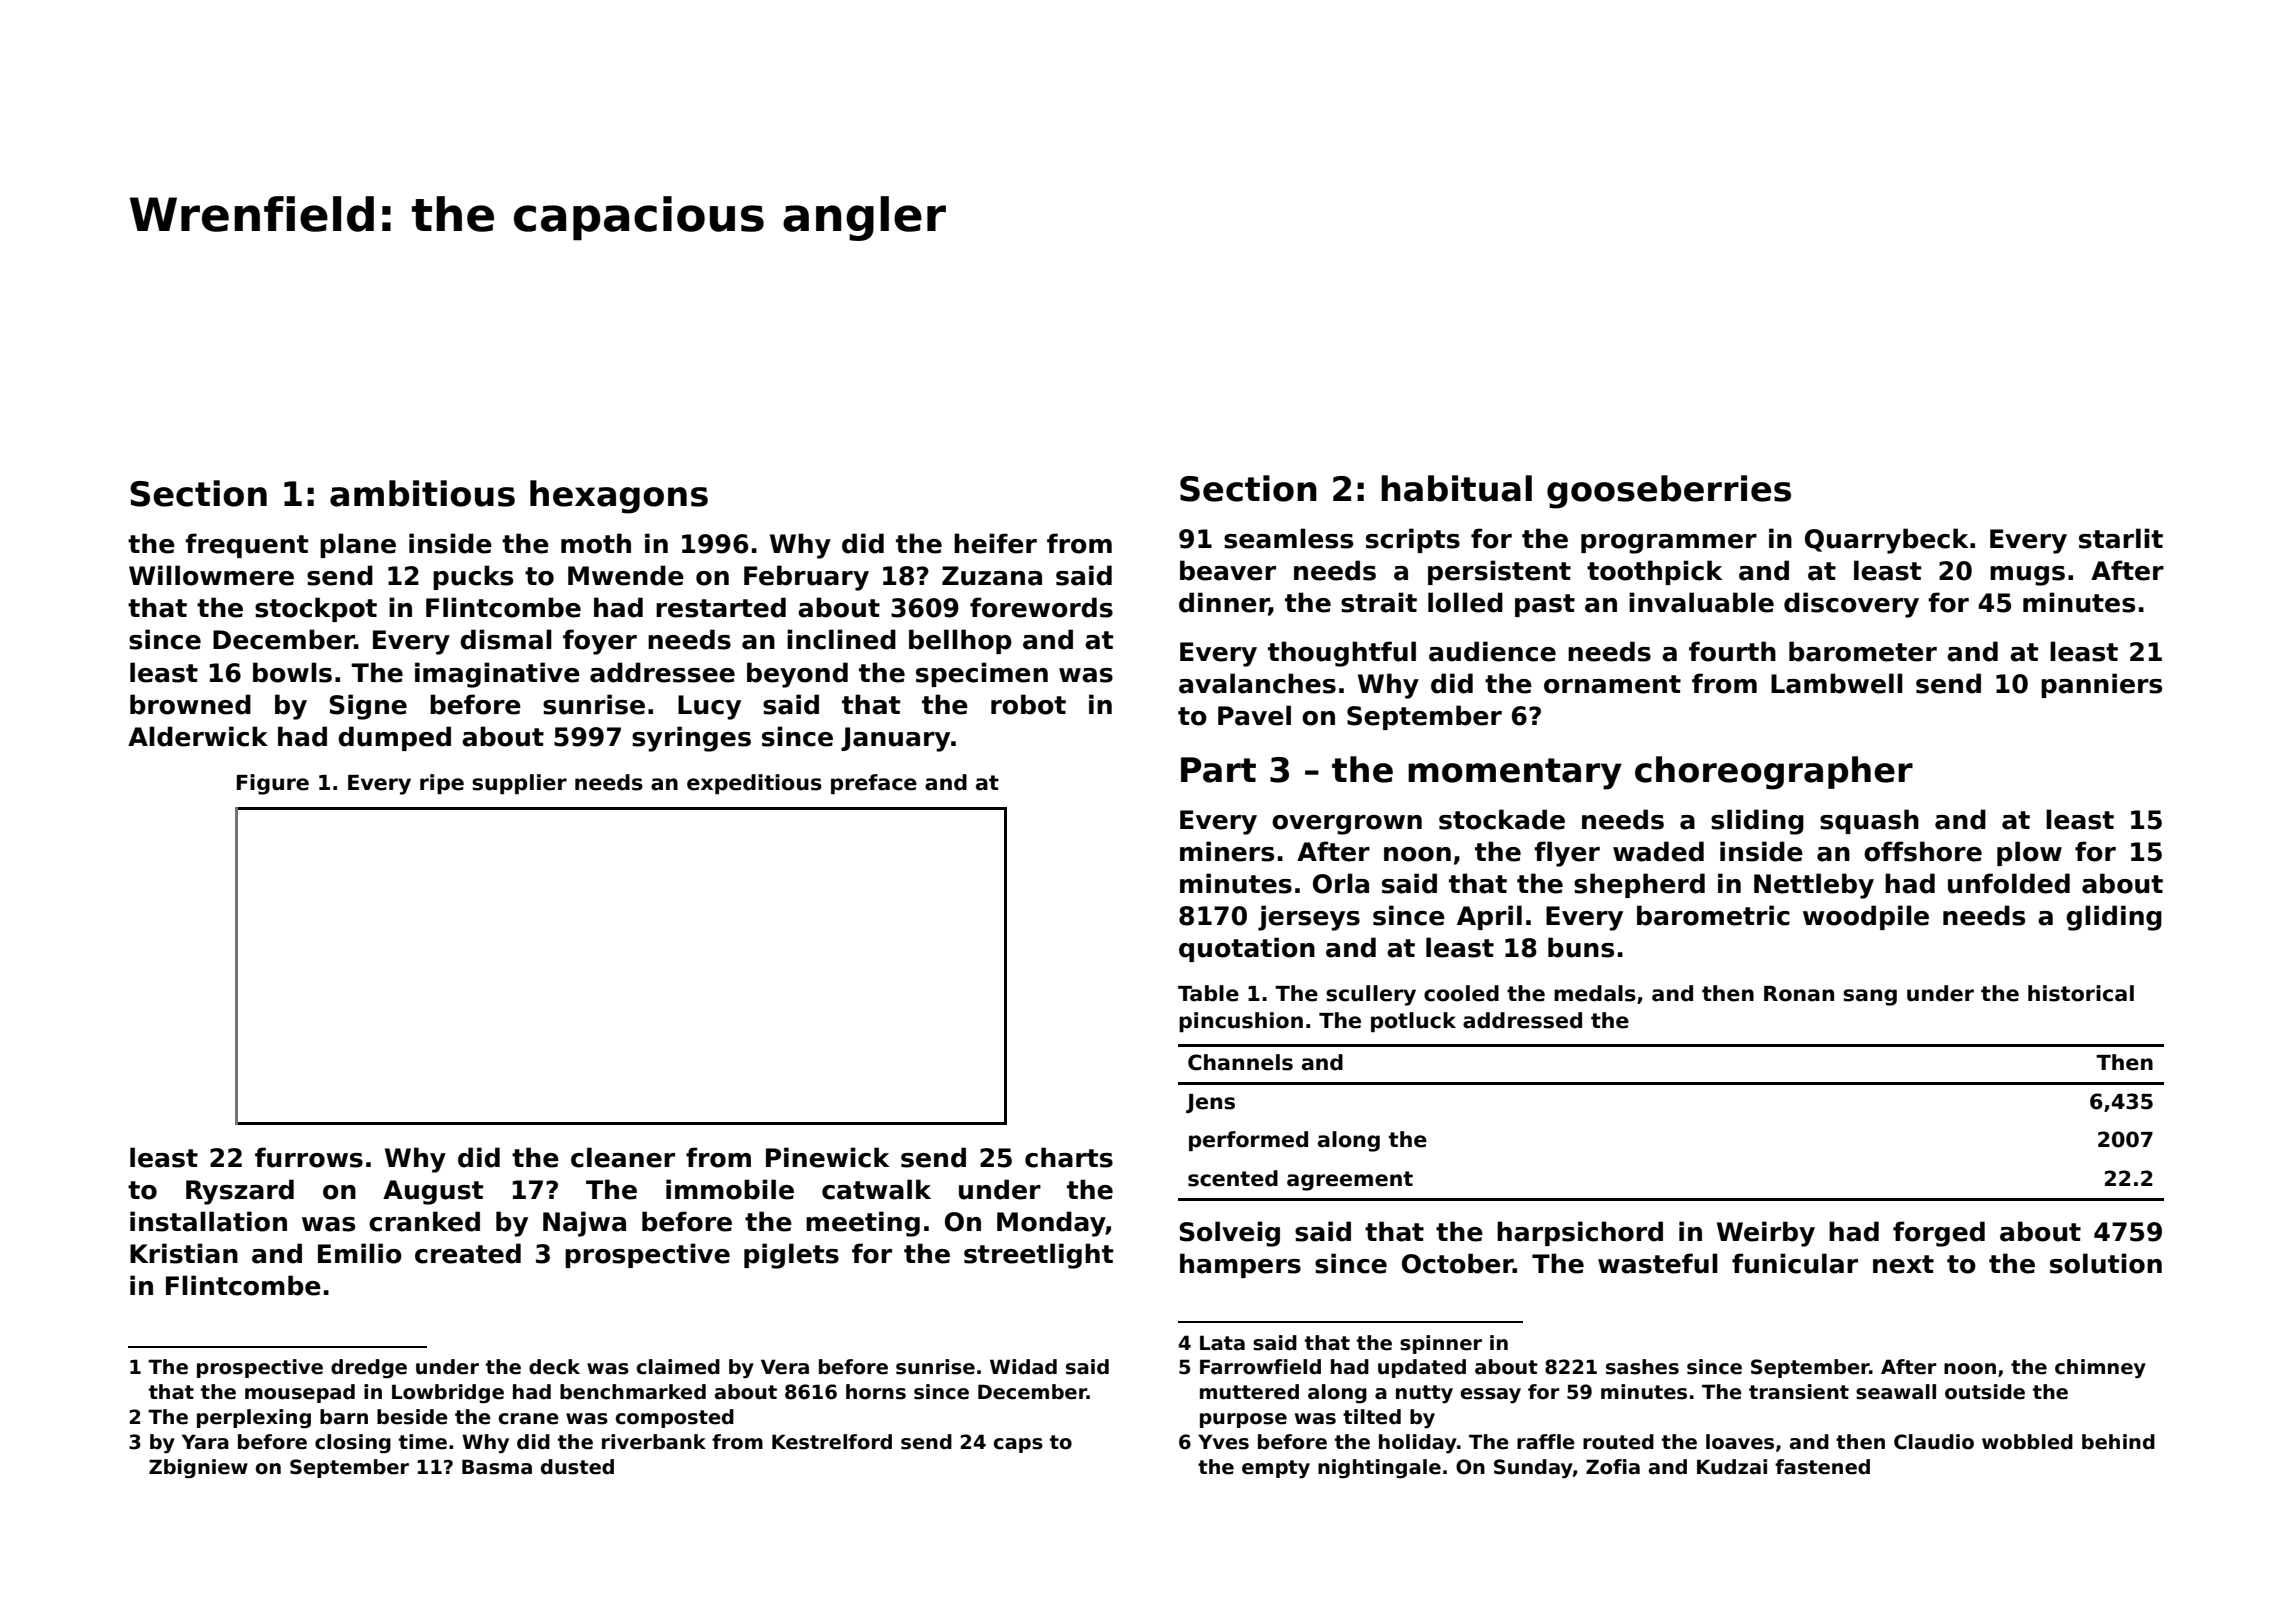 The height and width of the image is (1620, 2292). Describe the element at coordinates (1227, 851) in the image. I see `miners` at that location.
